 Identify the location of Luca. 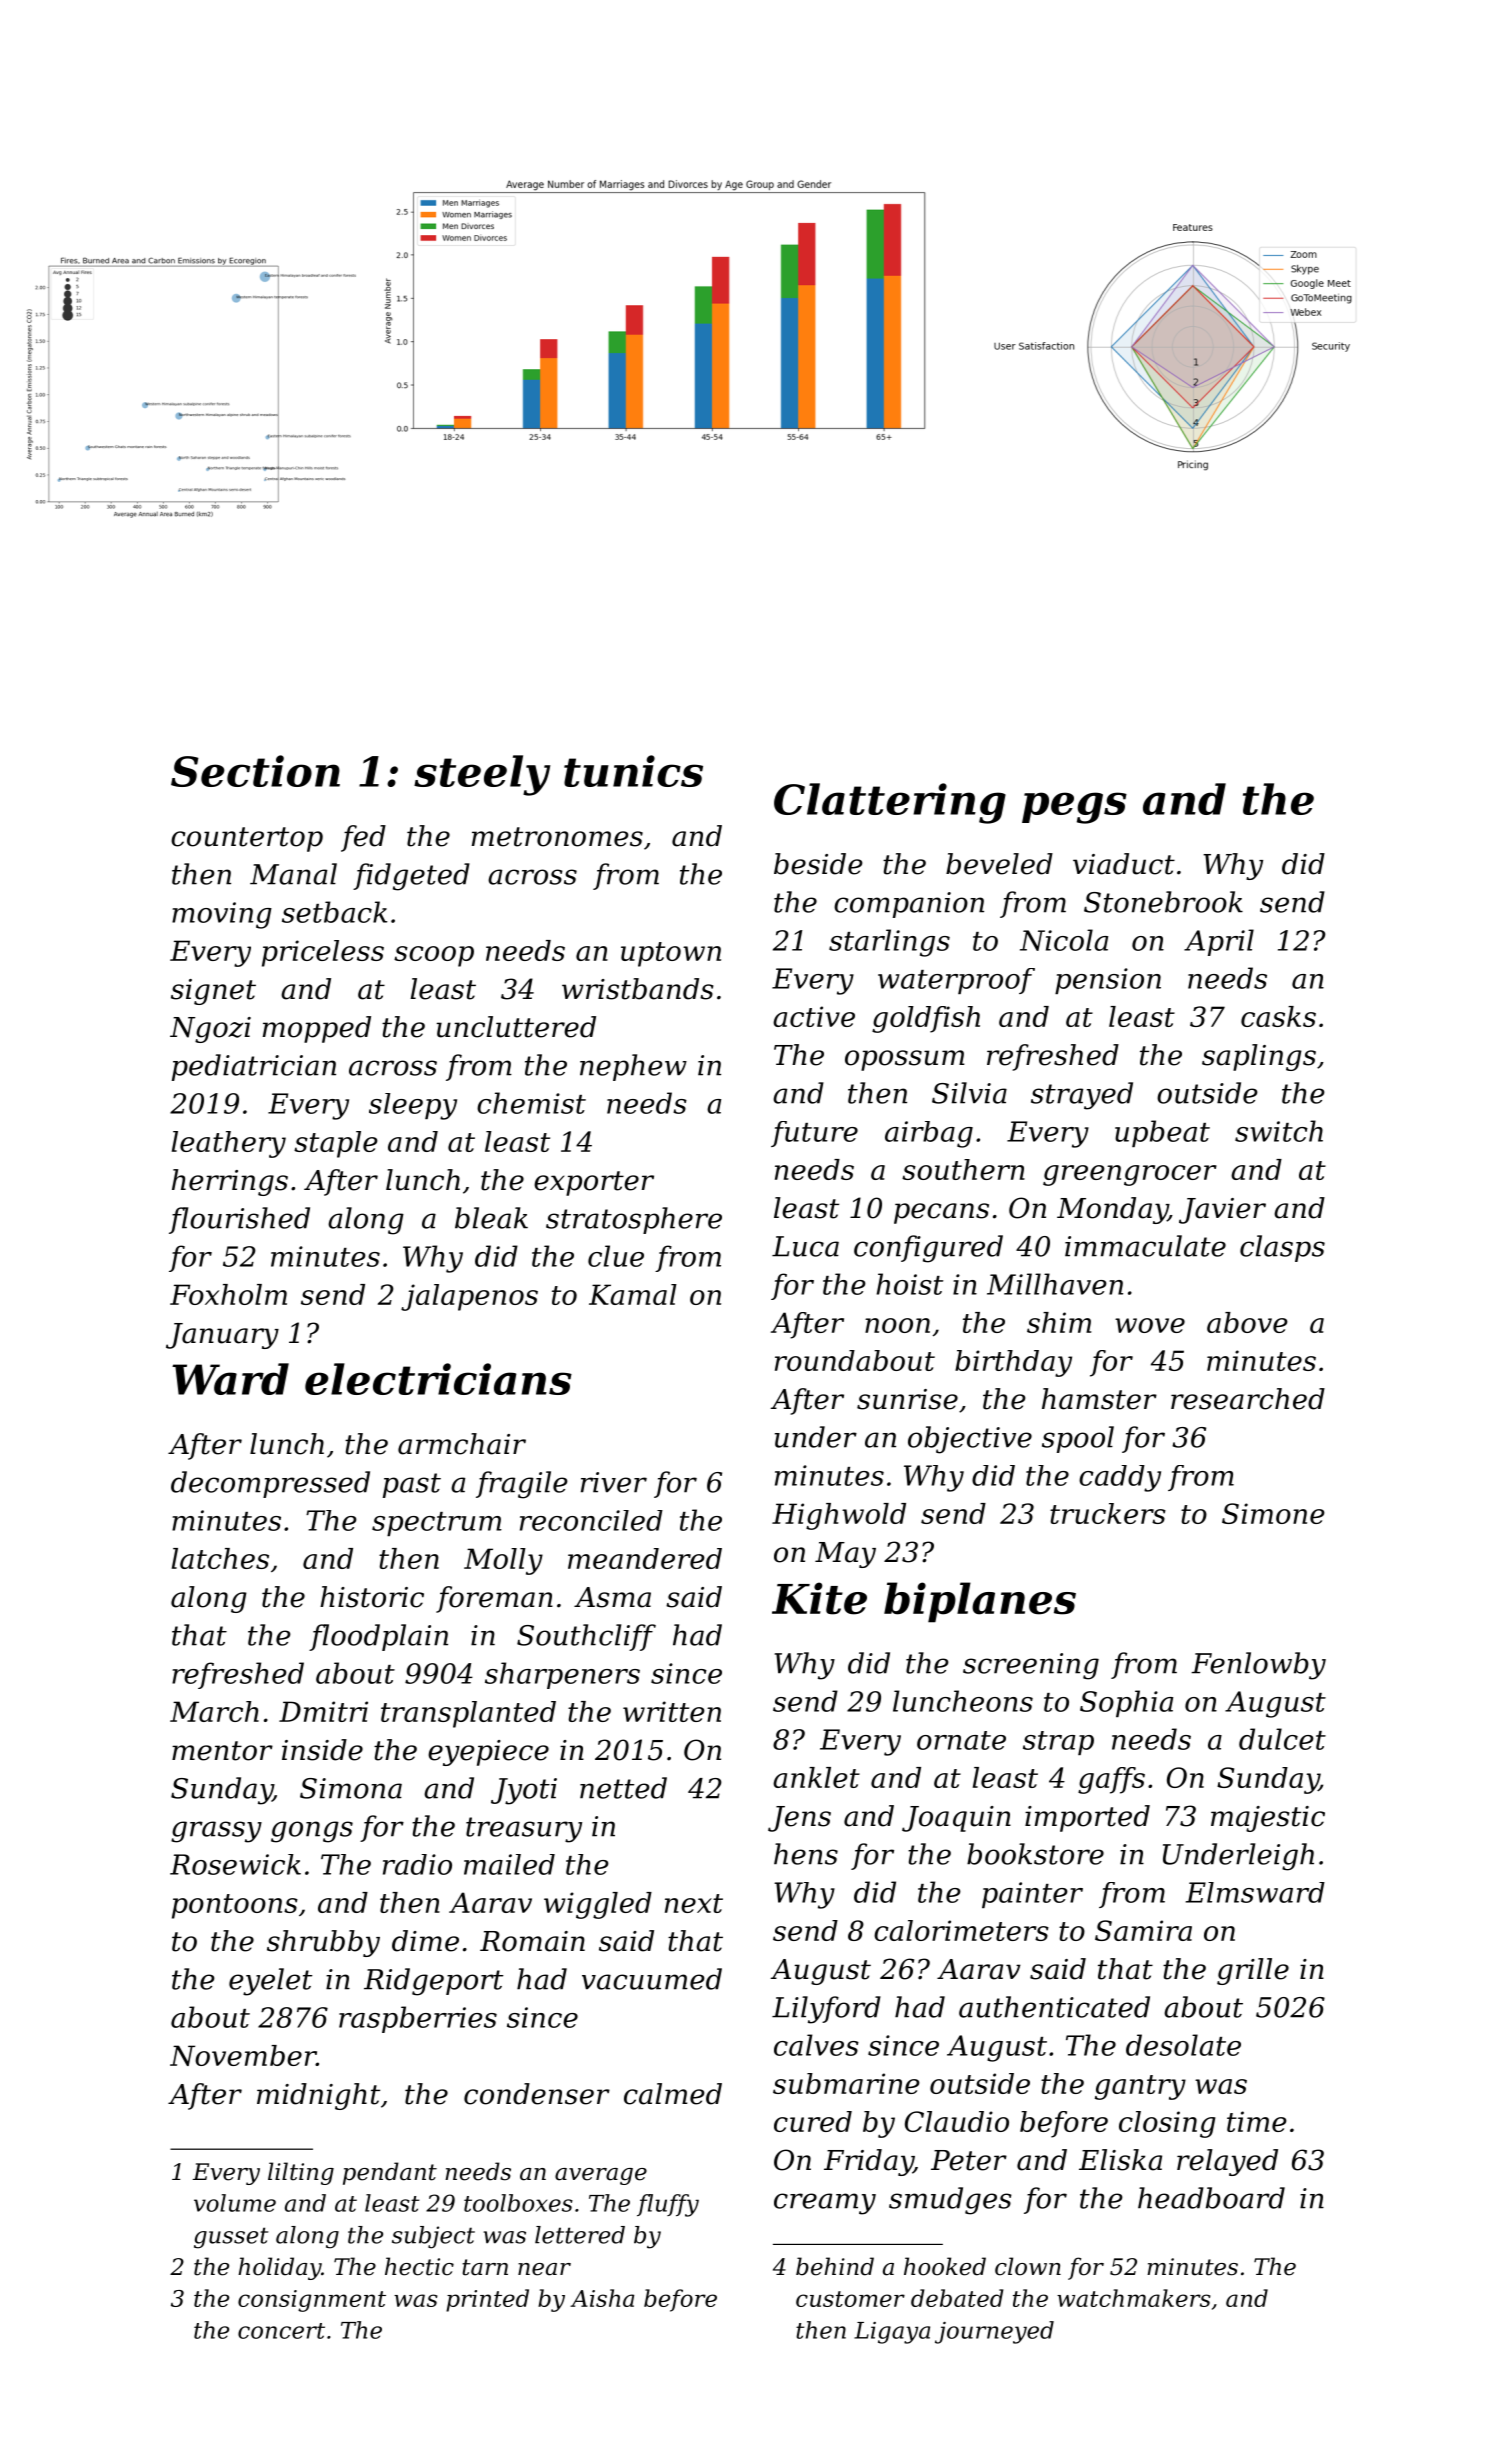
(805, 1246).
